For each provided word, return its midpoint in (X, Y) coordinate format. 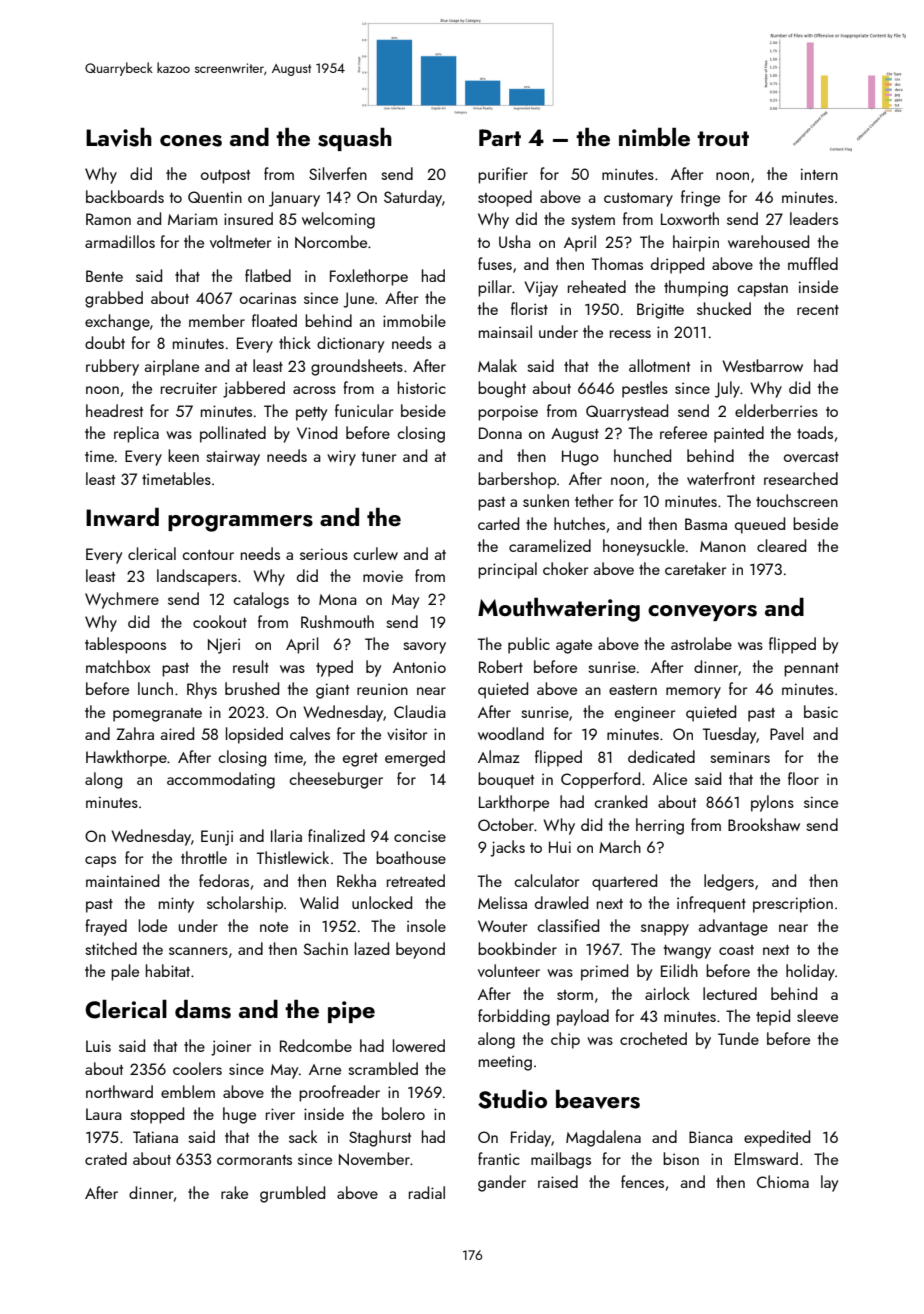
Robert (501, 666)
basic (821, 711)
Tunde (738, 1038)
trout (723, 138)
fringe (700, 198)
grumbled (292, 1194)
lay (829, 1183)
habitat (168, 970)
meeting (505, 1063)
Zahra (135, 733)
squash (355, 139)
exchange (117, 322)
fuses (495, 263)
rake (234, 1192)
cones (191, 141)
